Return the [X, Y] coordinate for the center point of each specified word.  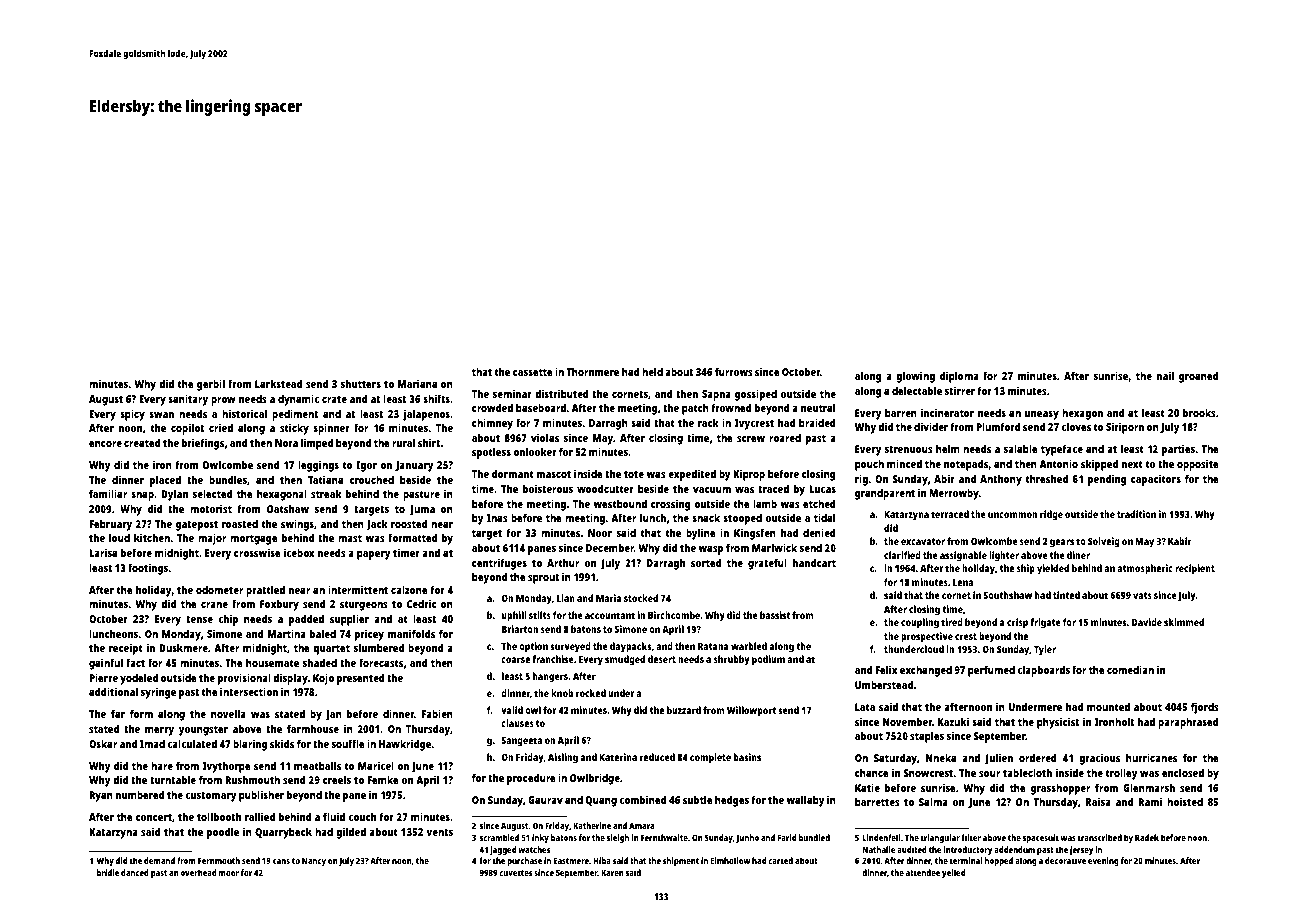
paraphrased [1188, 723]
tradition [1136, 514]
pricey [369, 635]
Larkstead [279, 383]
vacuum [712, 490]
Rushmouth [252, 779]
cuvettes [515, 873]
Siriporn [1125, 428]
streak [326, 494]
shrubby [731, 660]
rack [708, 423]
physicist [1058, 723]
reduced [657, 757]
